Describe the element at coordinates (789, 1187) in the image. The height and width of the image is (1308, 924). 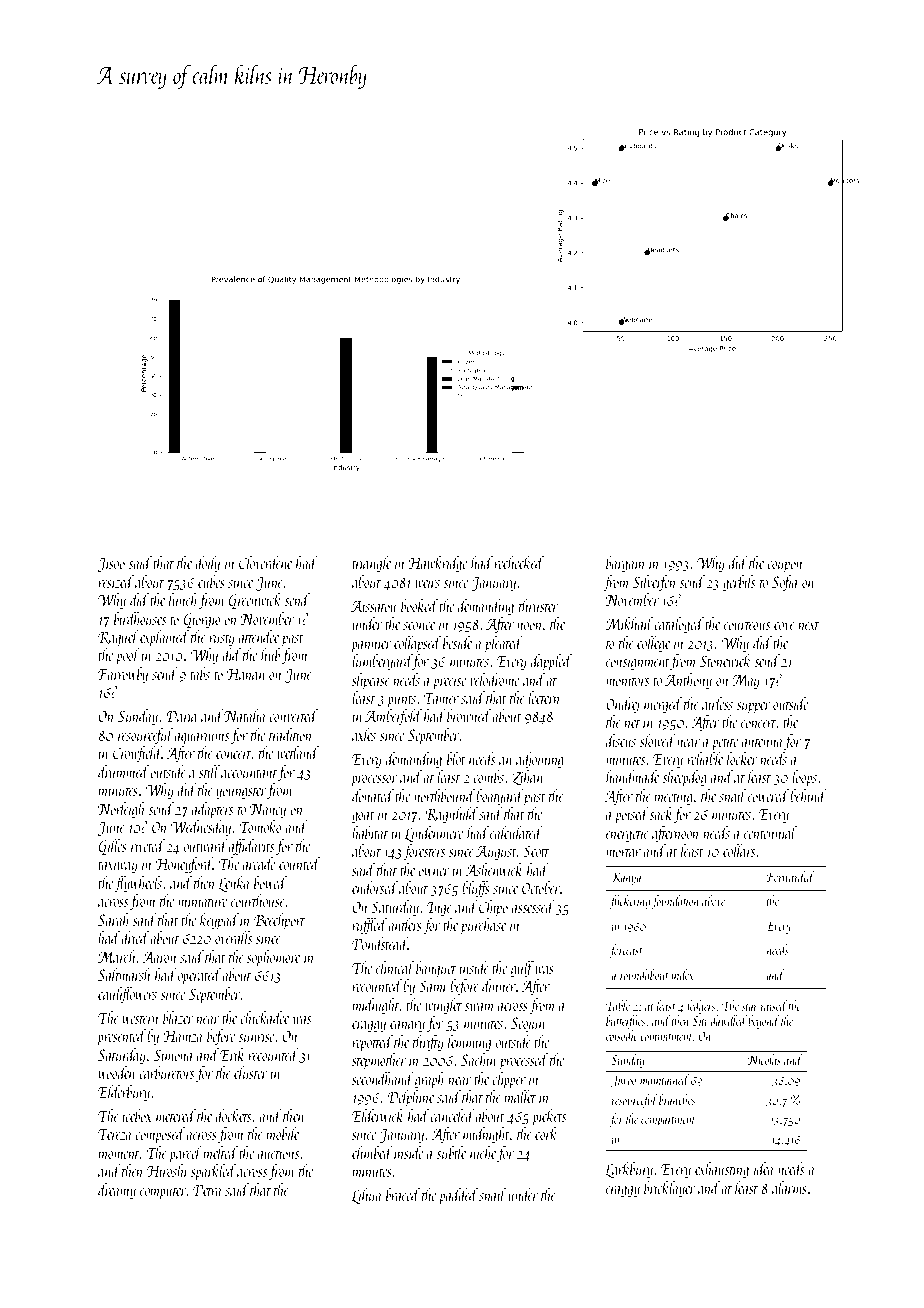
I see `alarms` at that location.
